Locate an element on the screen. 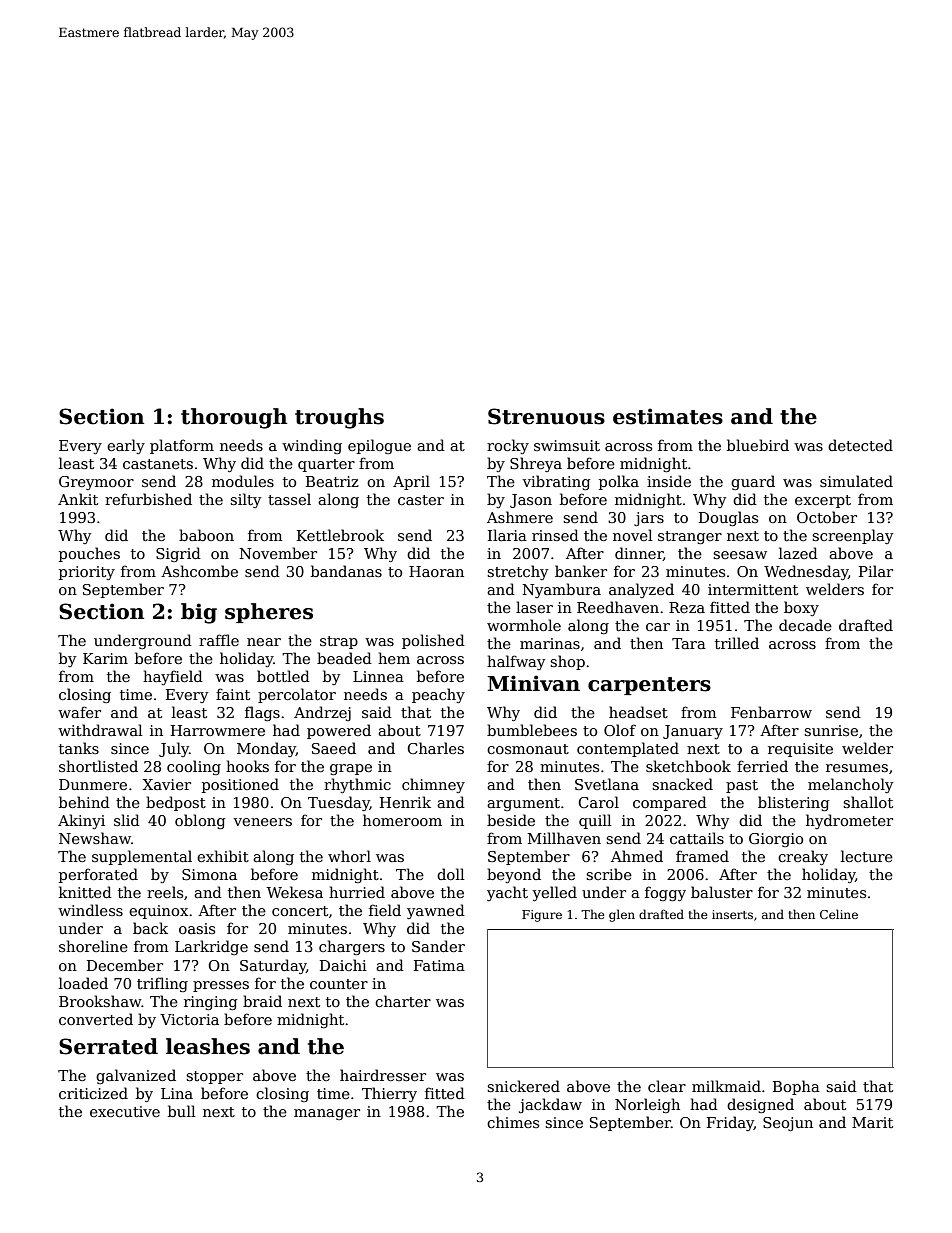  Pilar is located at coordinates (876, 571).
